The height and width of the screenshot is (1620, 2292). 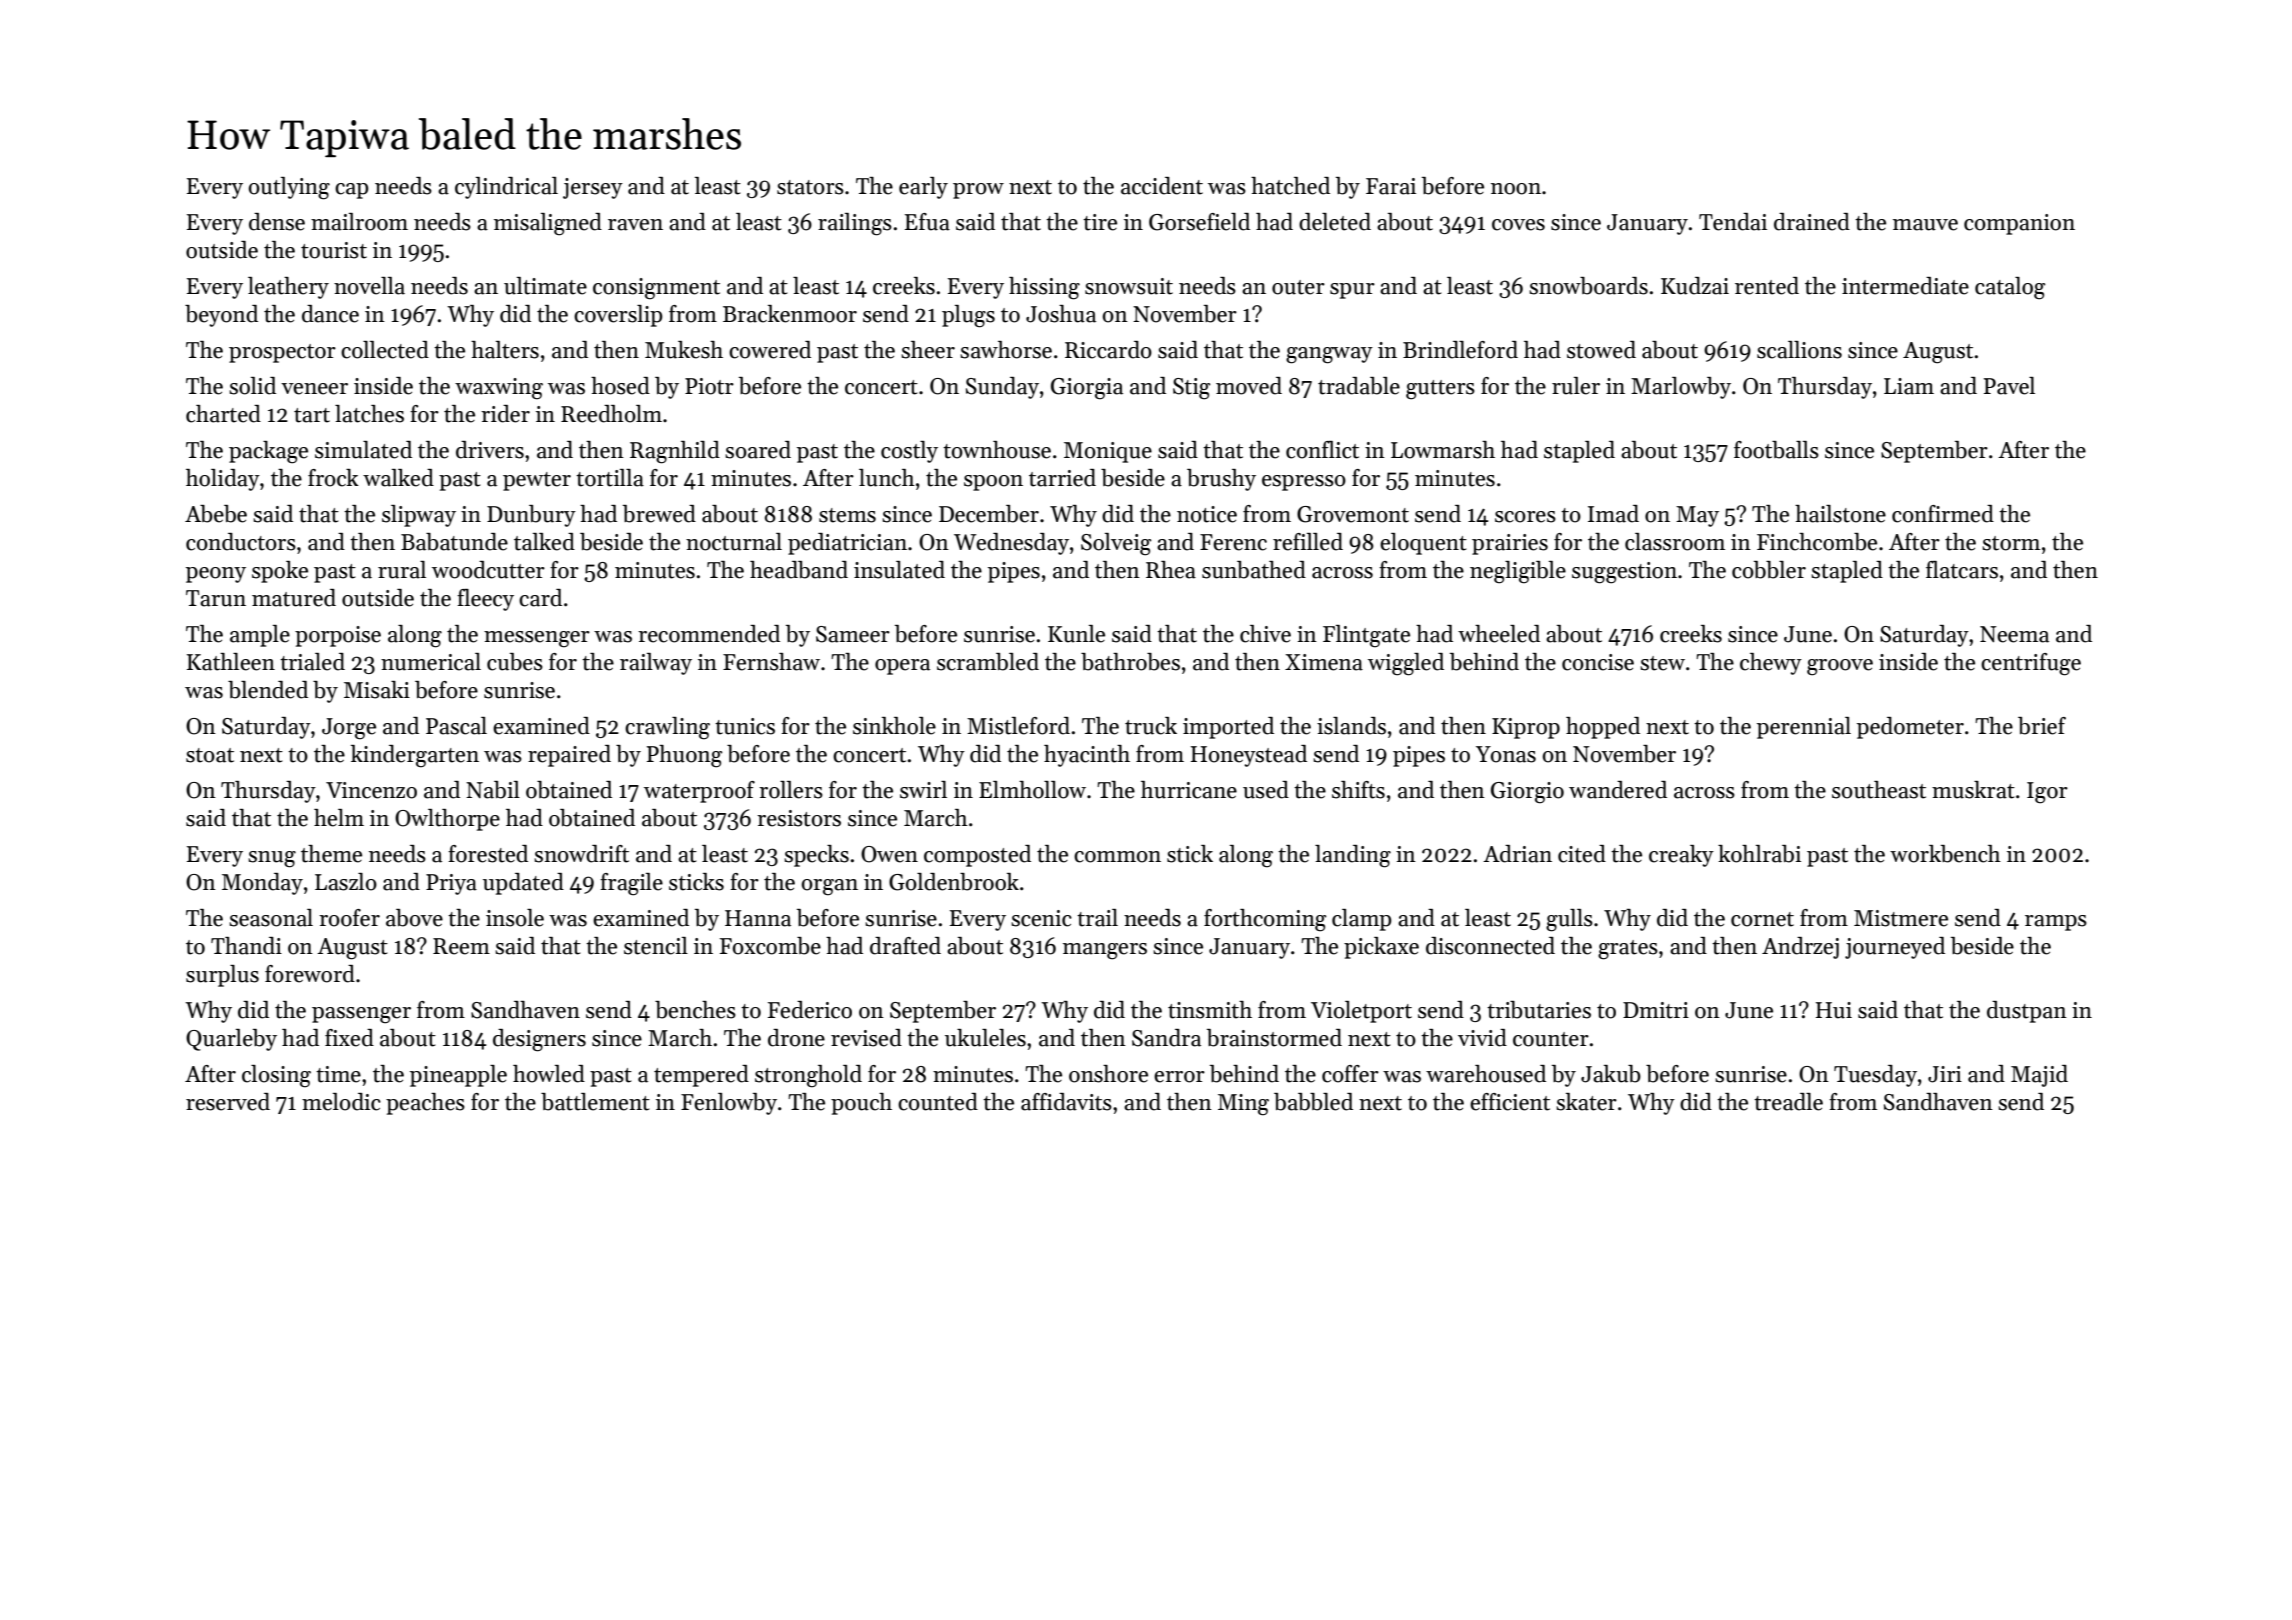 What do you see at coordinates (1776, 450) in the screenshot?
I see `footballs` at bounding box center [1776, 450].
